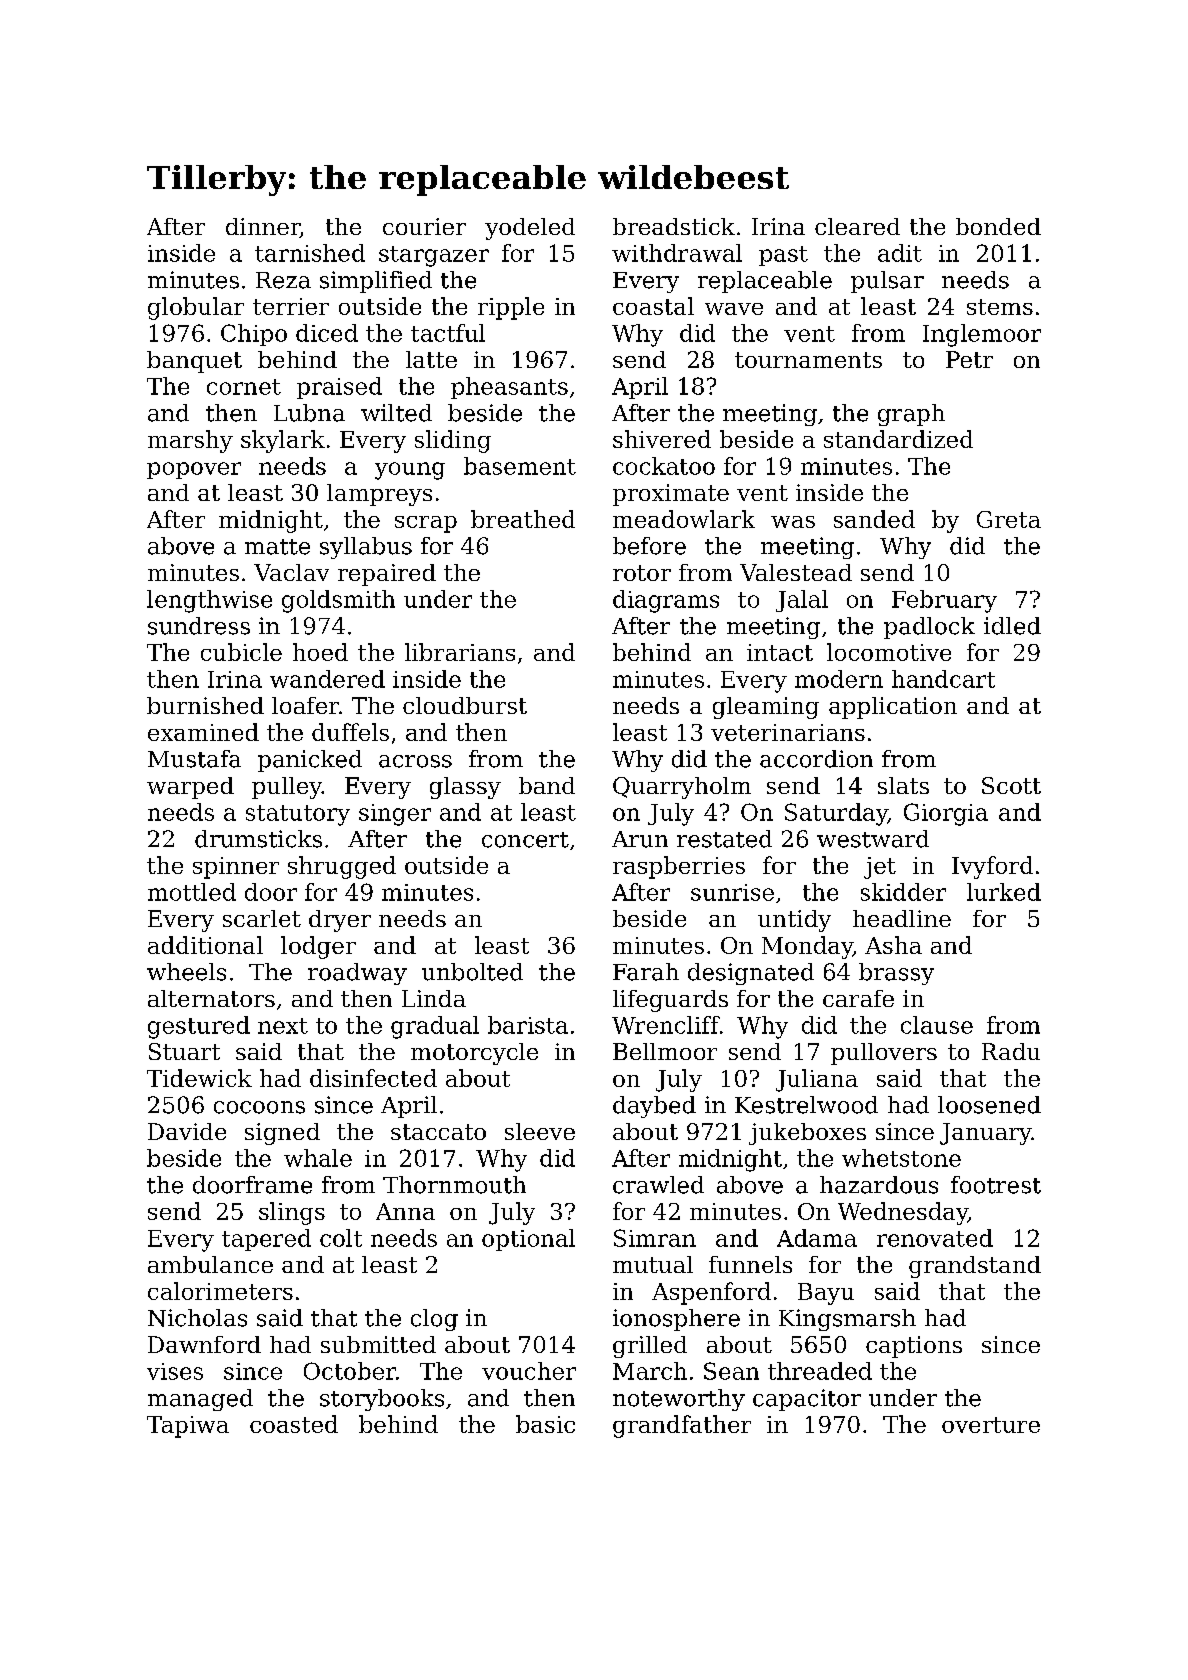  I want to click on dinner, so click(263, 228).
